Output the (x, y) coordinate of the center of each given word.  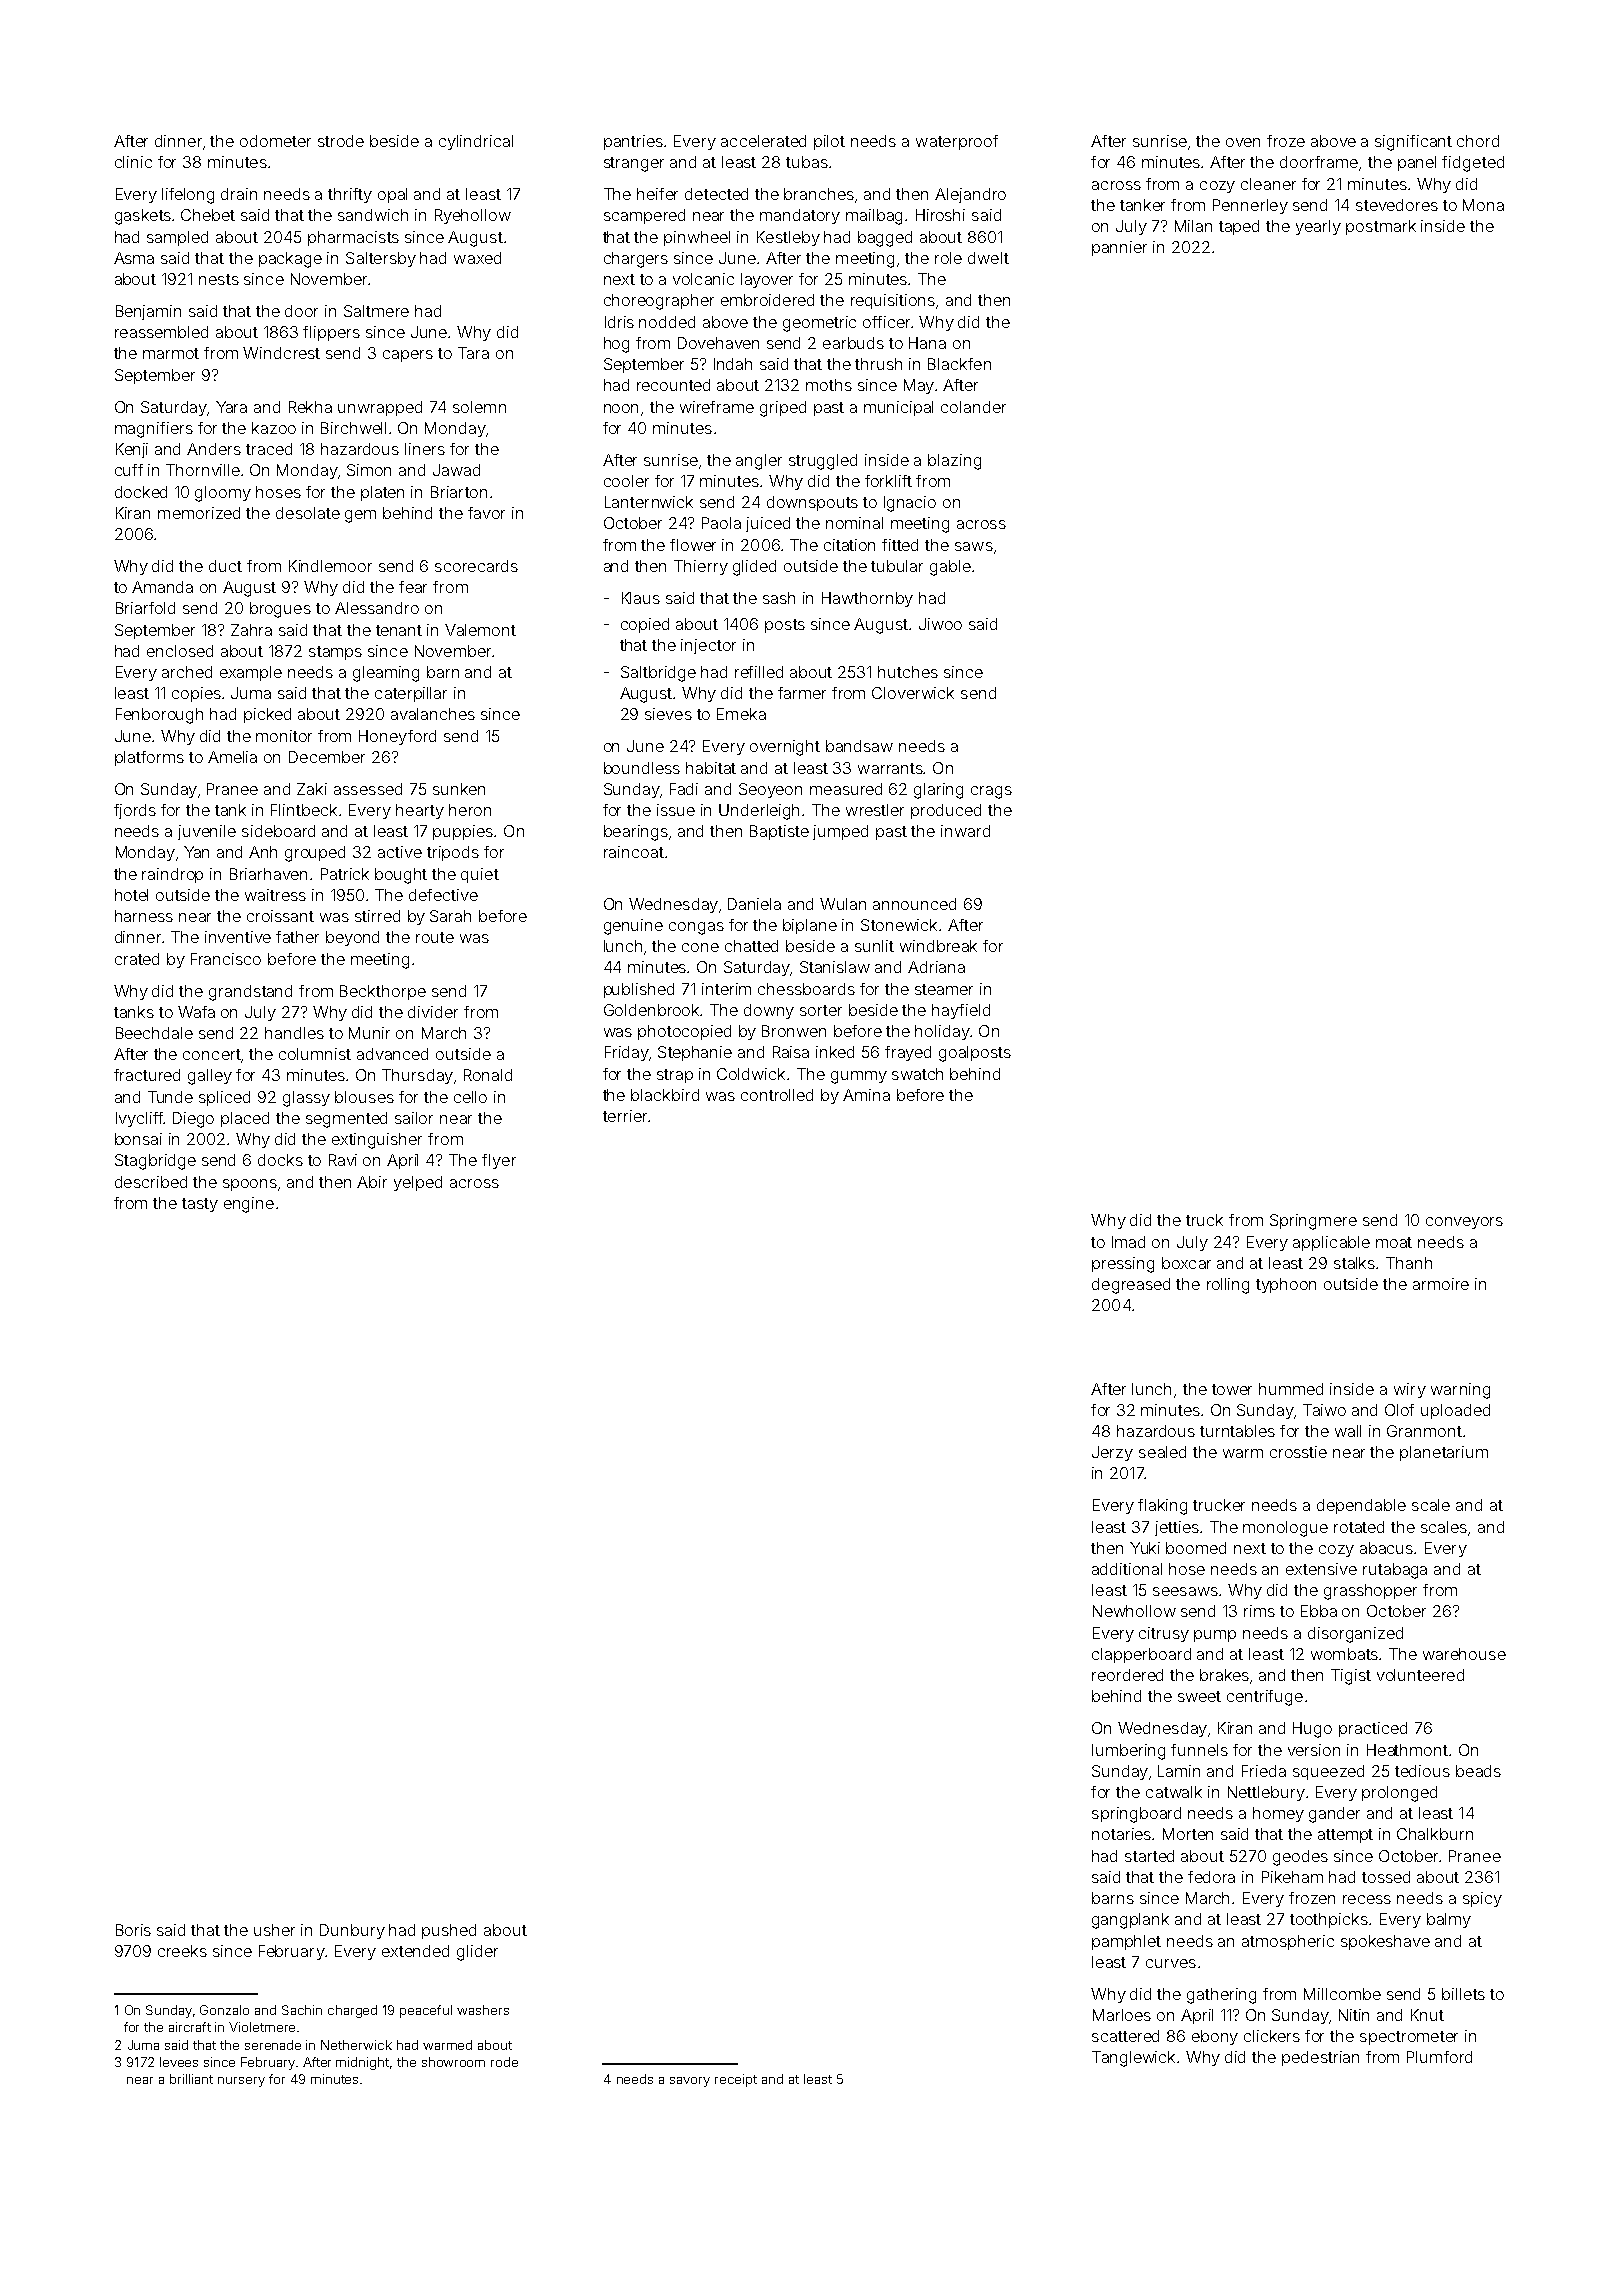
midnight (362, 2063)
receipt (736, 2080)
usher (274, 1930)
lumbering (1128, 1752)
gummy (859, 1077)
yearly (1318, 227)
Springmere (1313, 1222)
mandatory (800, 216)
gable (950, 568)
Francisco (226, 959)
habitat (711, 768)
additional (1127, 1569)
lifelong (188, 196)
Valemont (480, 630)
